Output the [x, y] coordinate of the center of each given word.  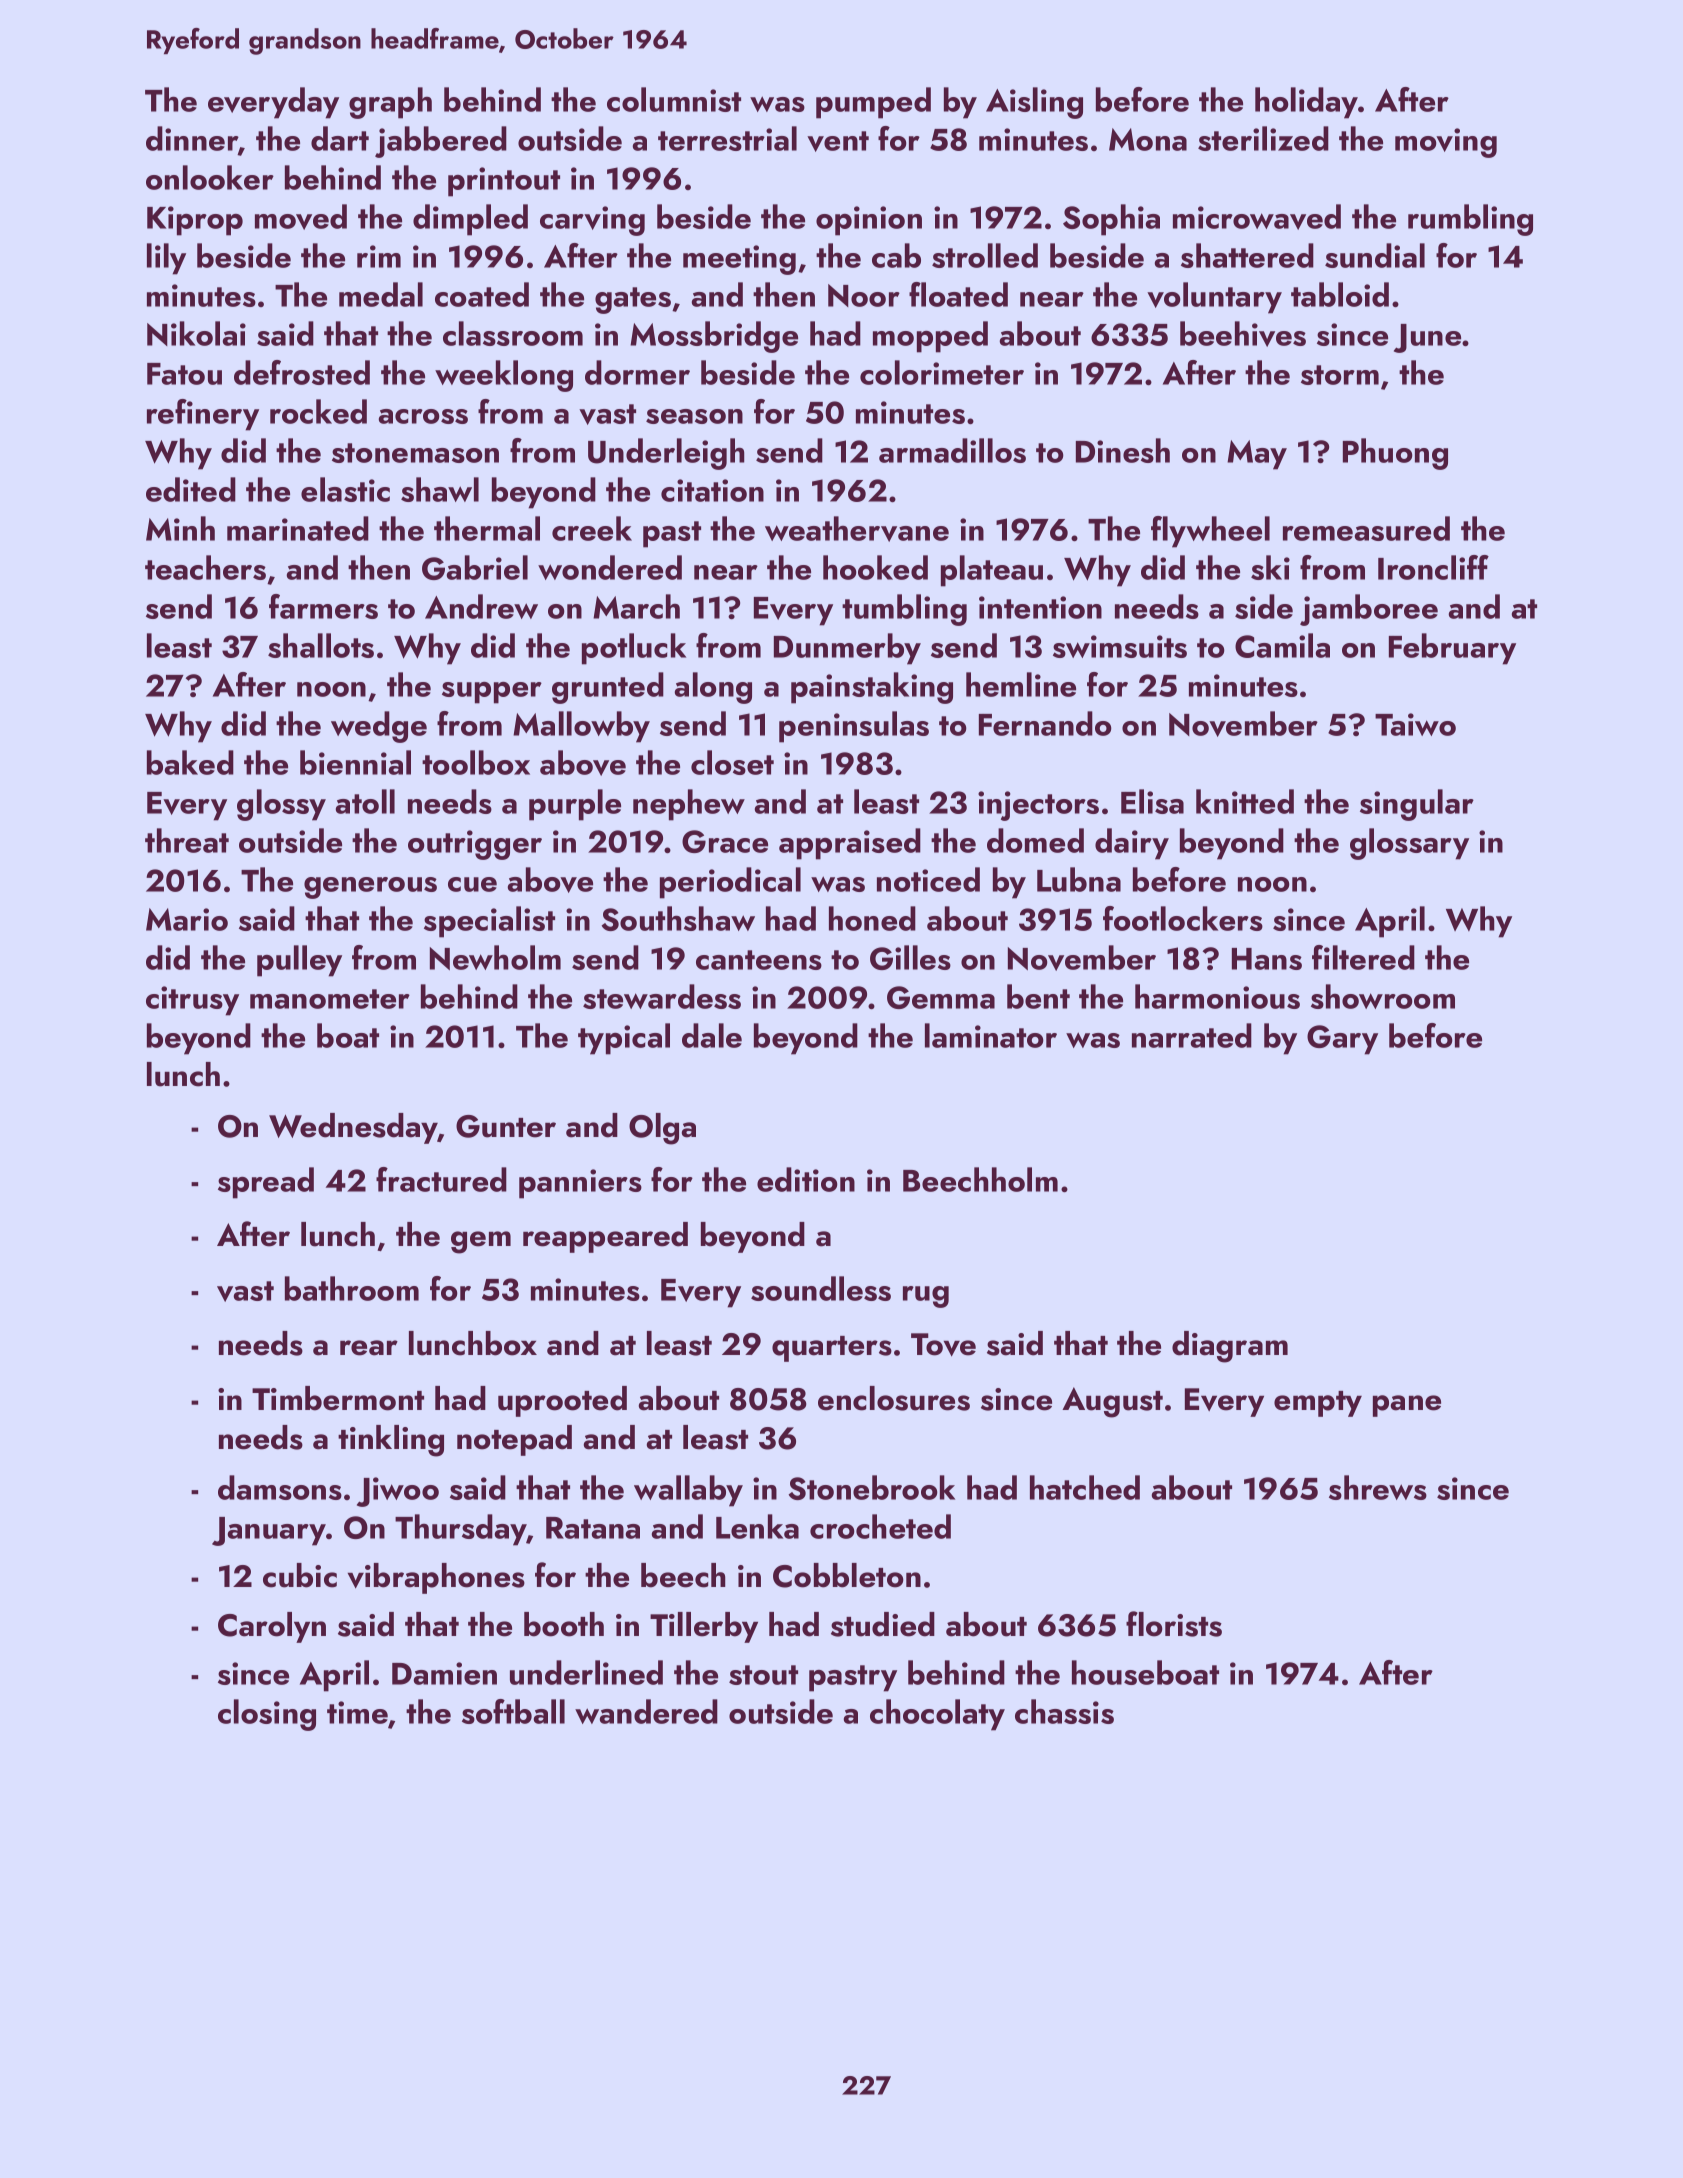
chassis [1064, 1711]
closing [267, 1715]
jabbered [441, 142]
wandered [646, 1711]
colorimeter [942, 372]
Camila [1282, 645]
